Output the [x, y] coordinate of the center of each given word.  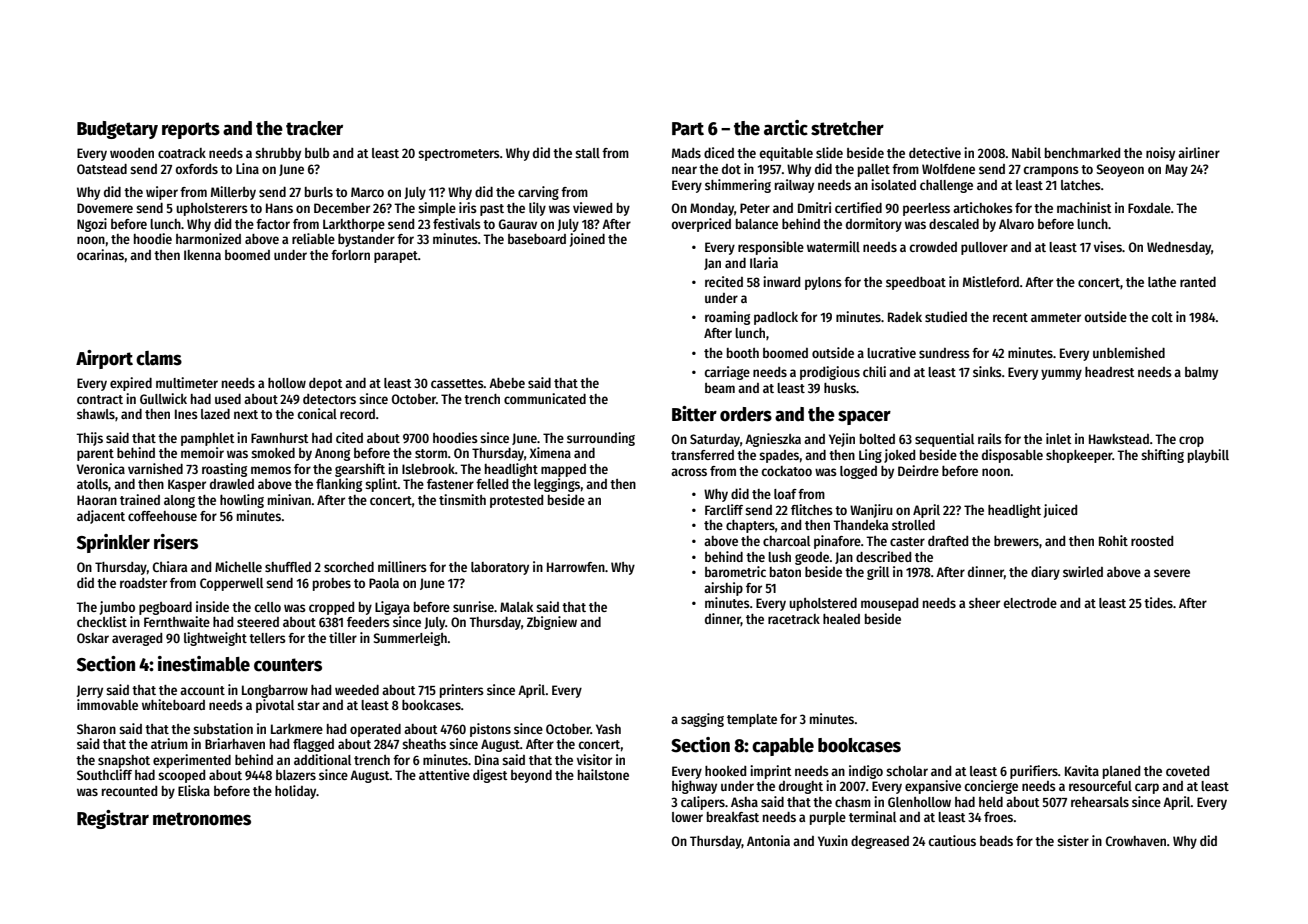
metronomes [202, 819]
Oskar [93, 638]
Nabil [1026, 152]
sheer [984, 603]
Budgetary [117, 130]
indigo [866, 772]
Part [688, 129]
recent [1010, 317]
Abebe [507, 383]
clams [159, 358]
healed [841, 619]
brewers [1016, 541]
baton [785, 572]
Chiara [170, 566]
